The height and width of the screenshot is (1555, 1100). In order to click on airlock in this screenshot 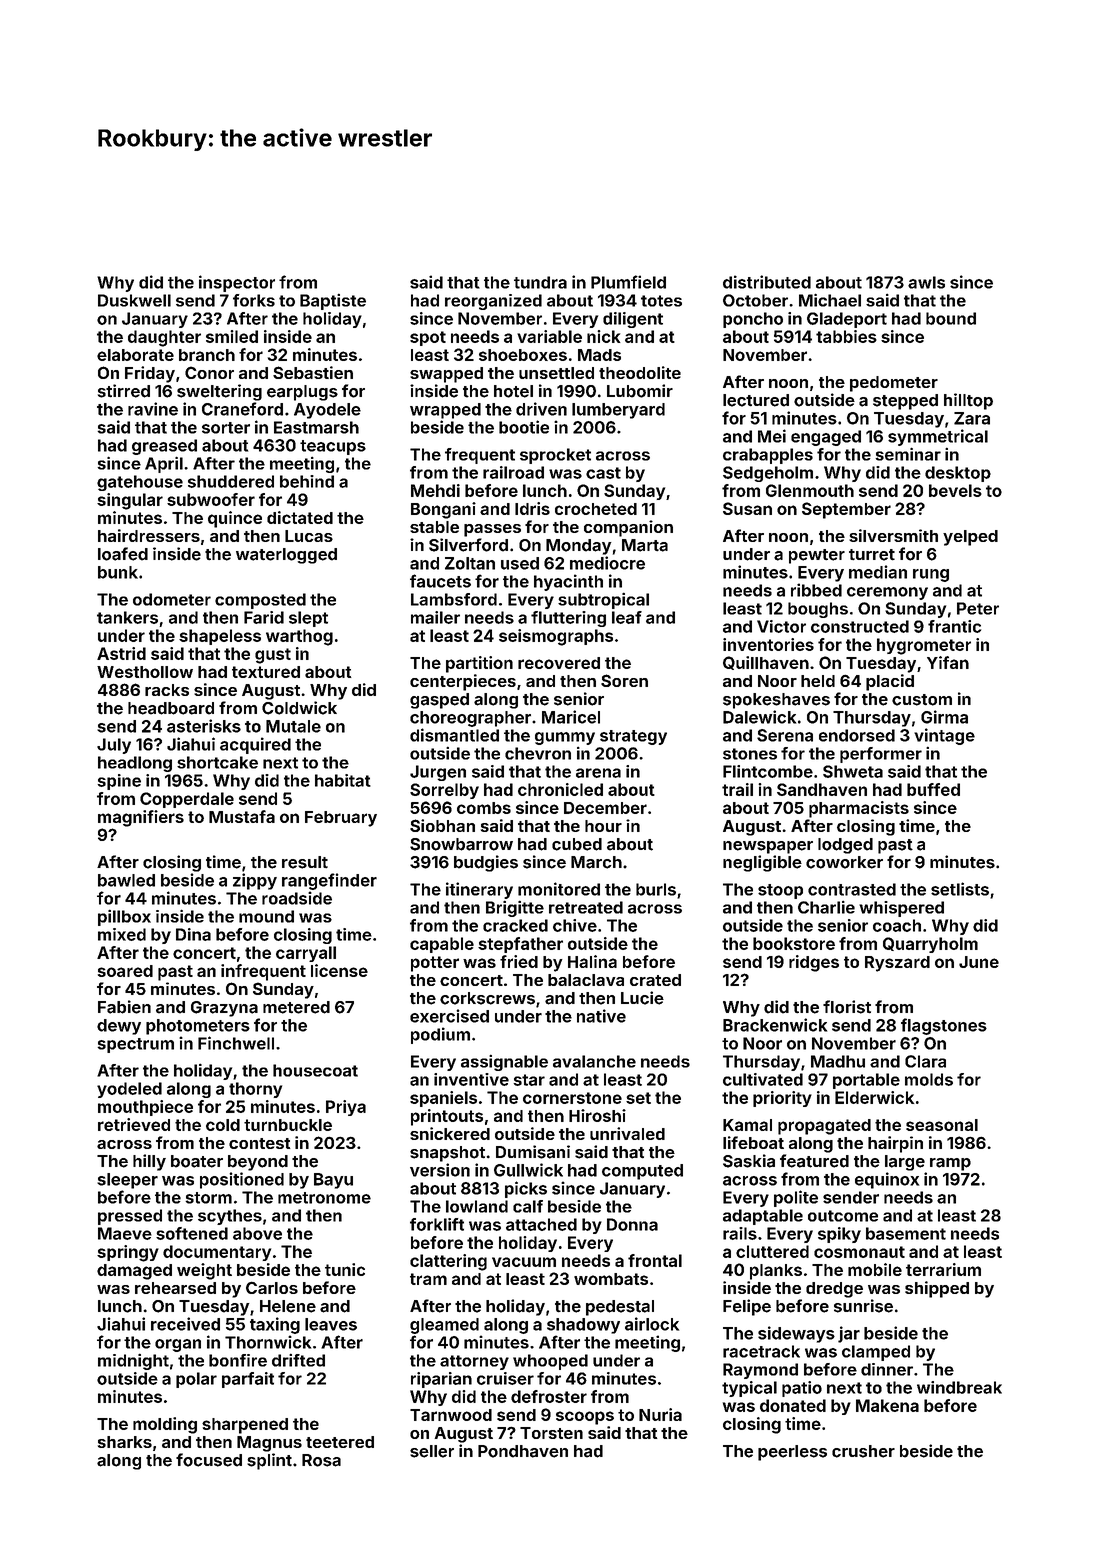, I will do `click(652, 1324)`.
